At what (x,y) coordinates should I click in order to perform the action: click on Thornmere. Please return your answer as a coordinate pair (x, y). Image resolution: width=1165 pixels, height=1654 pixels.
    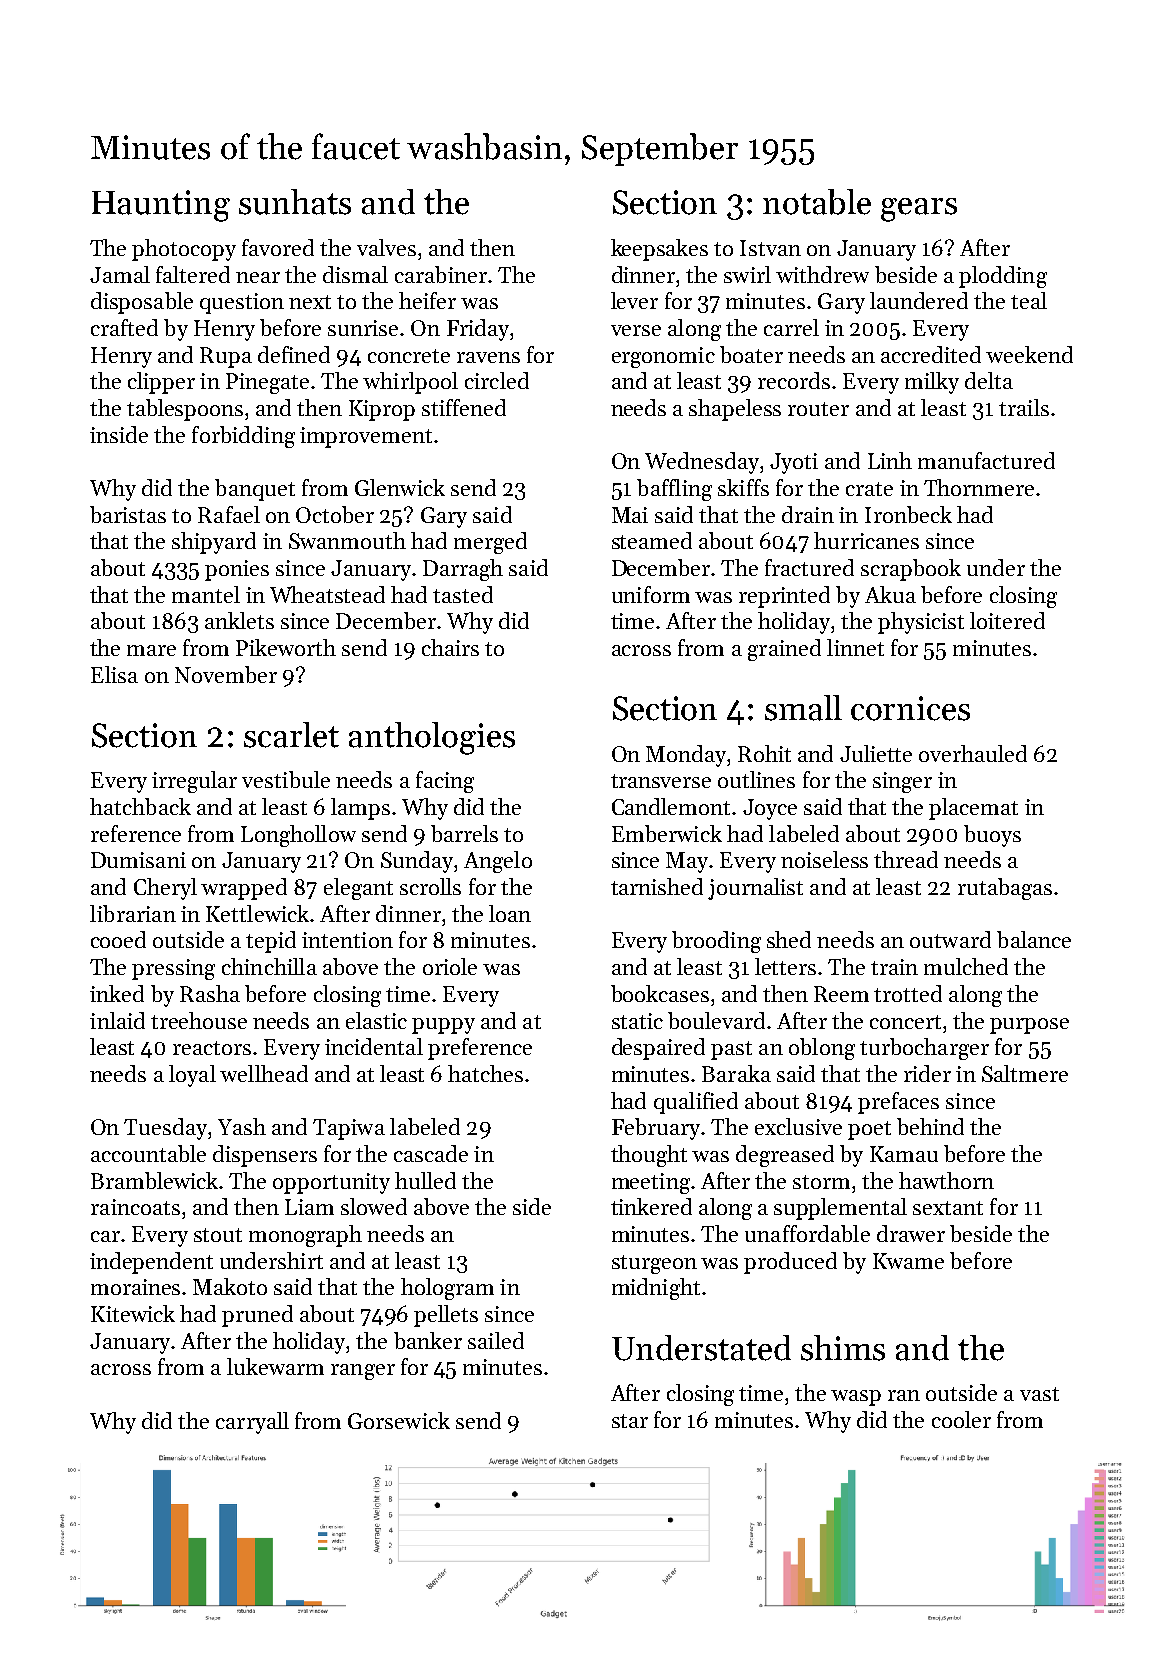
    Looking at the image, I should click on (979, 487).
